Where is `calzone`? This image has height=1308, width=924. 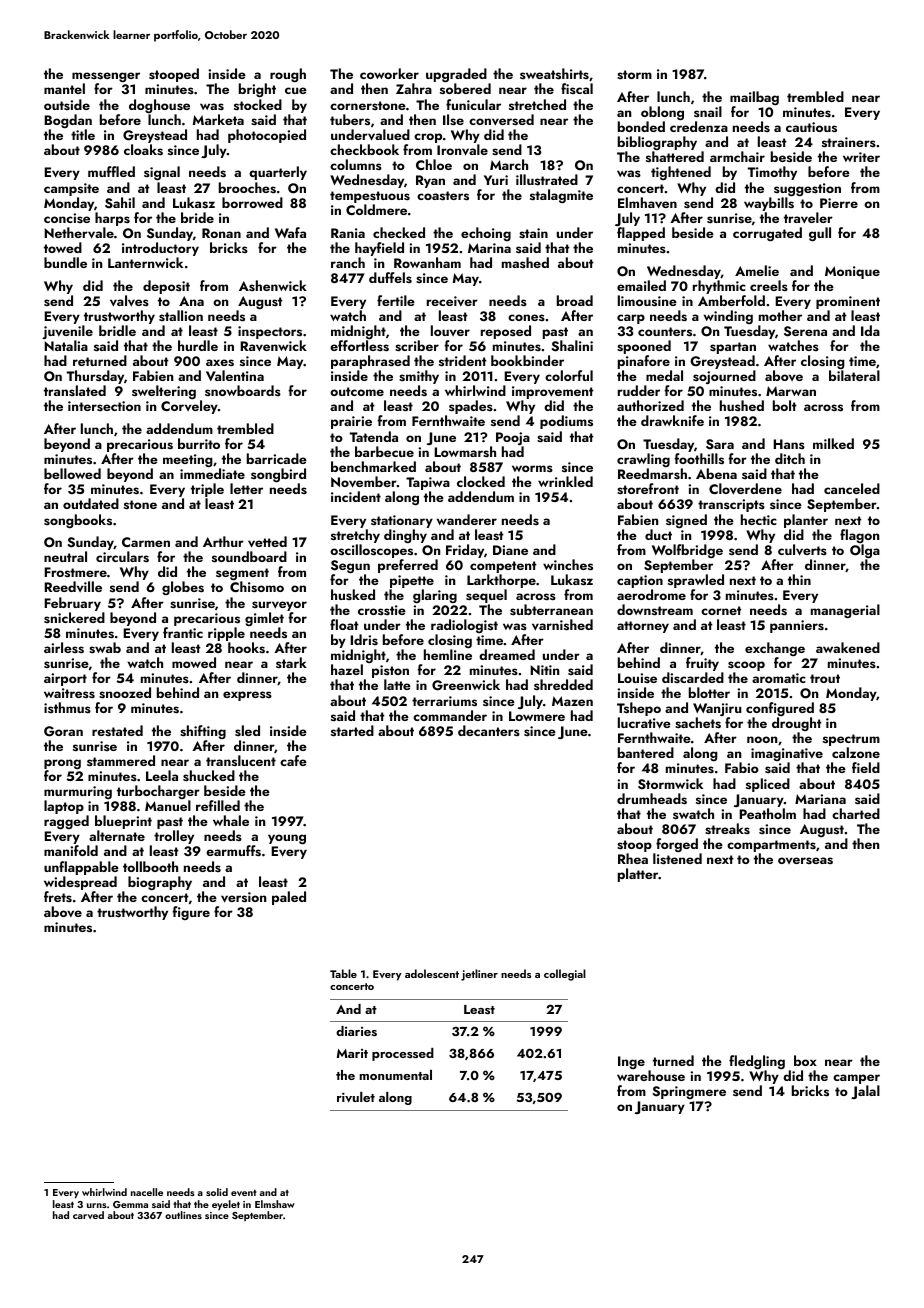 calzone is located at coordinates (856, 753).
